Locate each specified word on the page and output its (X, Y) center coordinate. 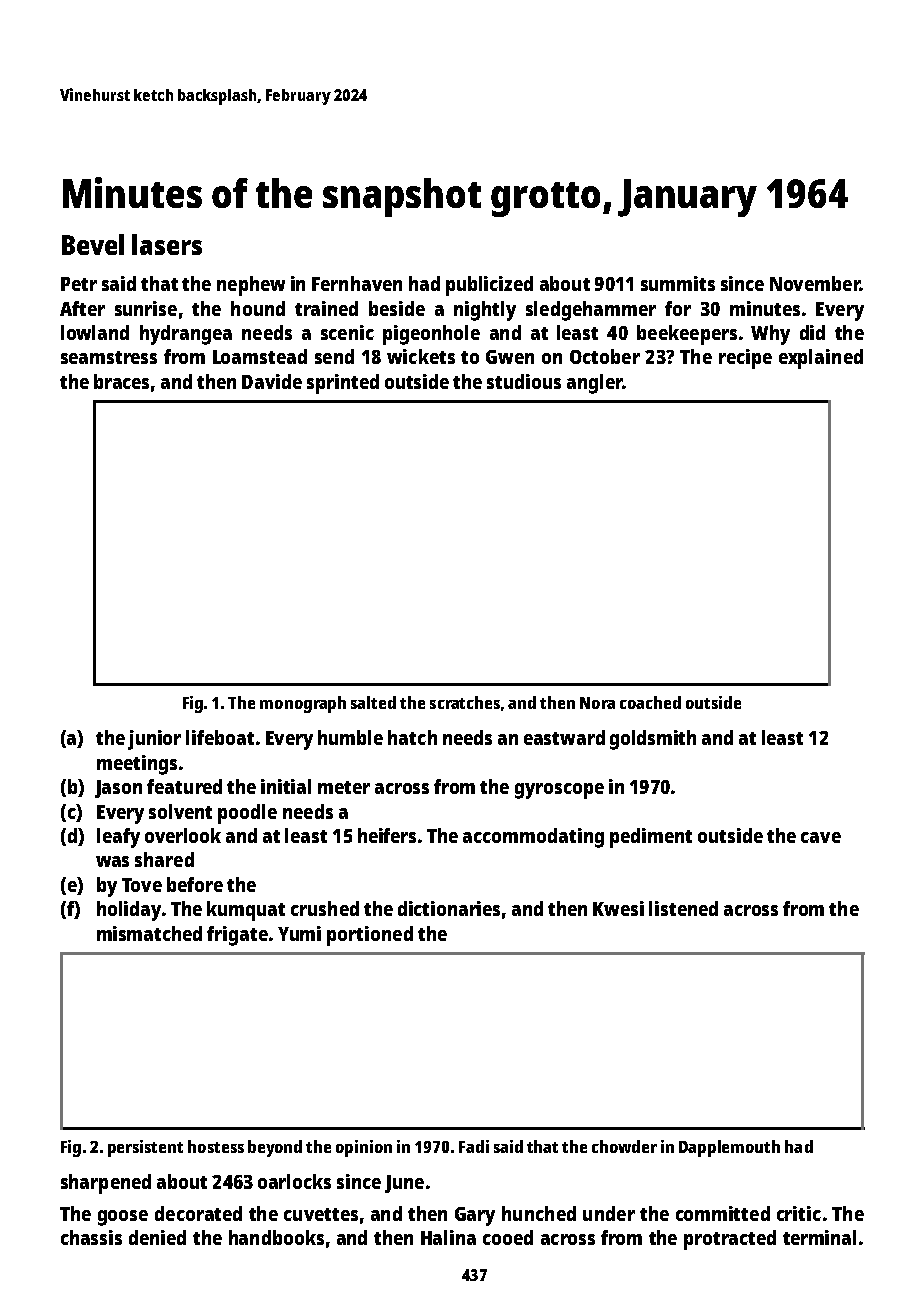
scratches (465, 702)
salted (373, 702)
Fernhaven (357, 283)
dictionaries (449, 908)
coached (650, 702)
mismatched (149, 933)
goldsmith (653, 740)
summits (678, 283)
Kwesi (618, 908)
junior (154, 740)
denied (157, 1237)
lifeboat (220, 737)
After (82, 308)
